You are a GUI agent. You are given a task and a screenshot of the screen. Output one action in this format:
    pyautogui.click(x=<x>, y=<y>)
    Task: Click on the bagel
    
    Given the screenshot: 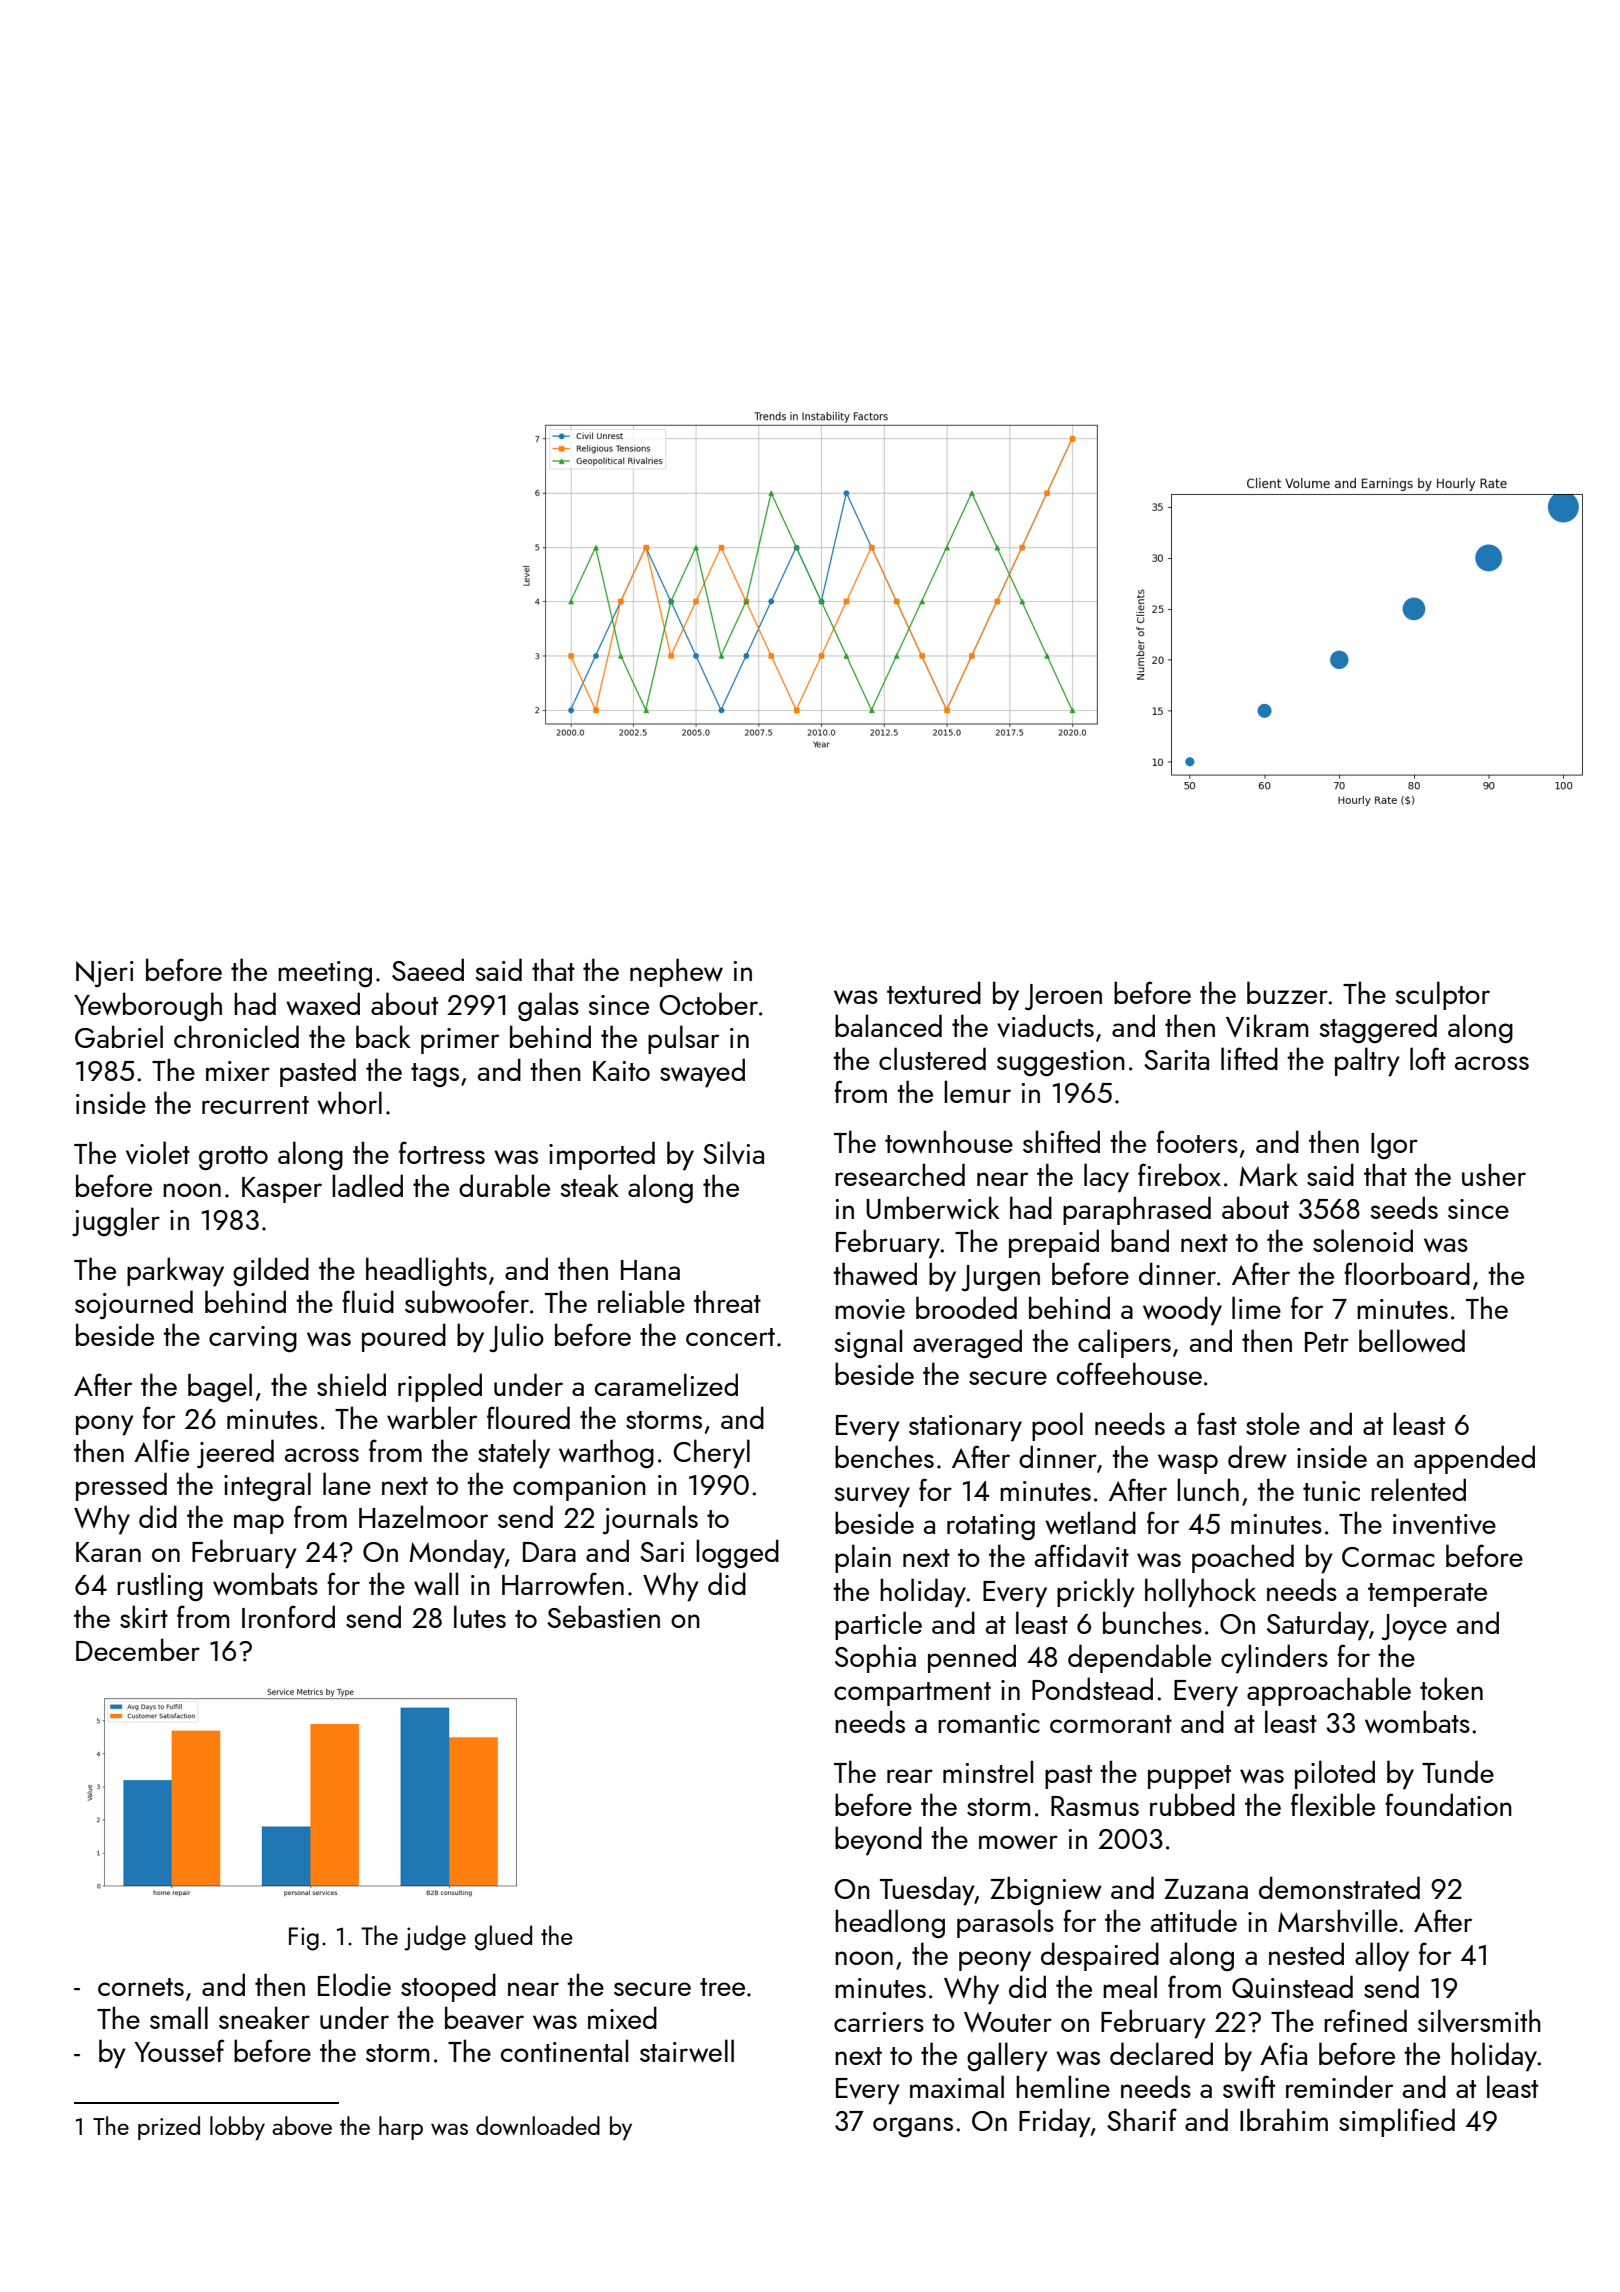 What is the action you would take?
    pyautogui.click(x=220, y=1387)
